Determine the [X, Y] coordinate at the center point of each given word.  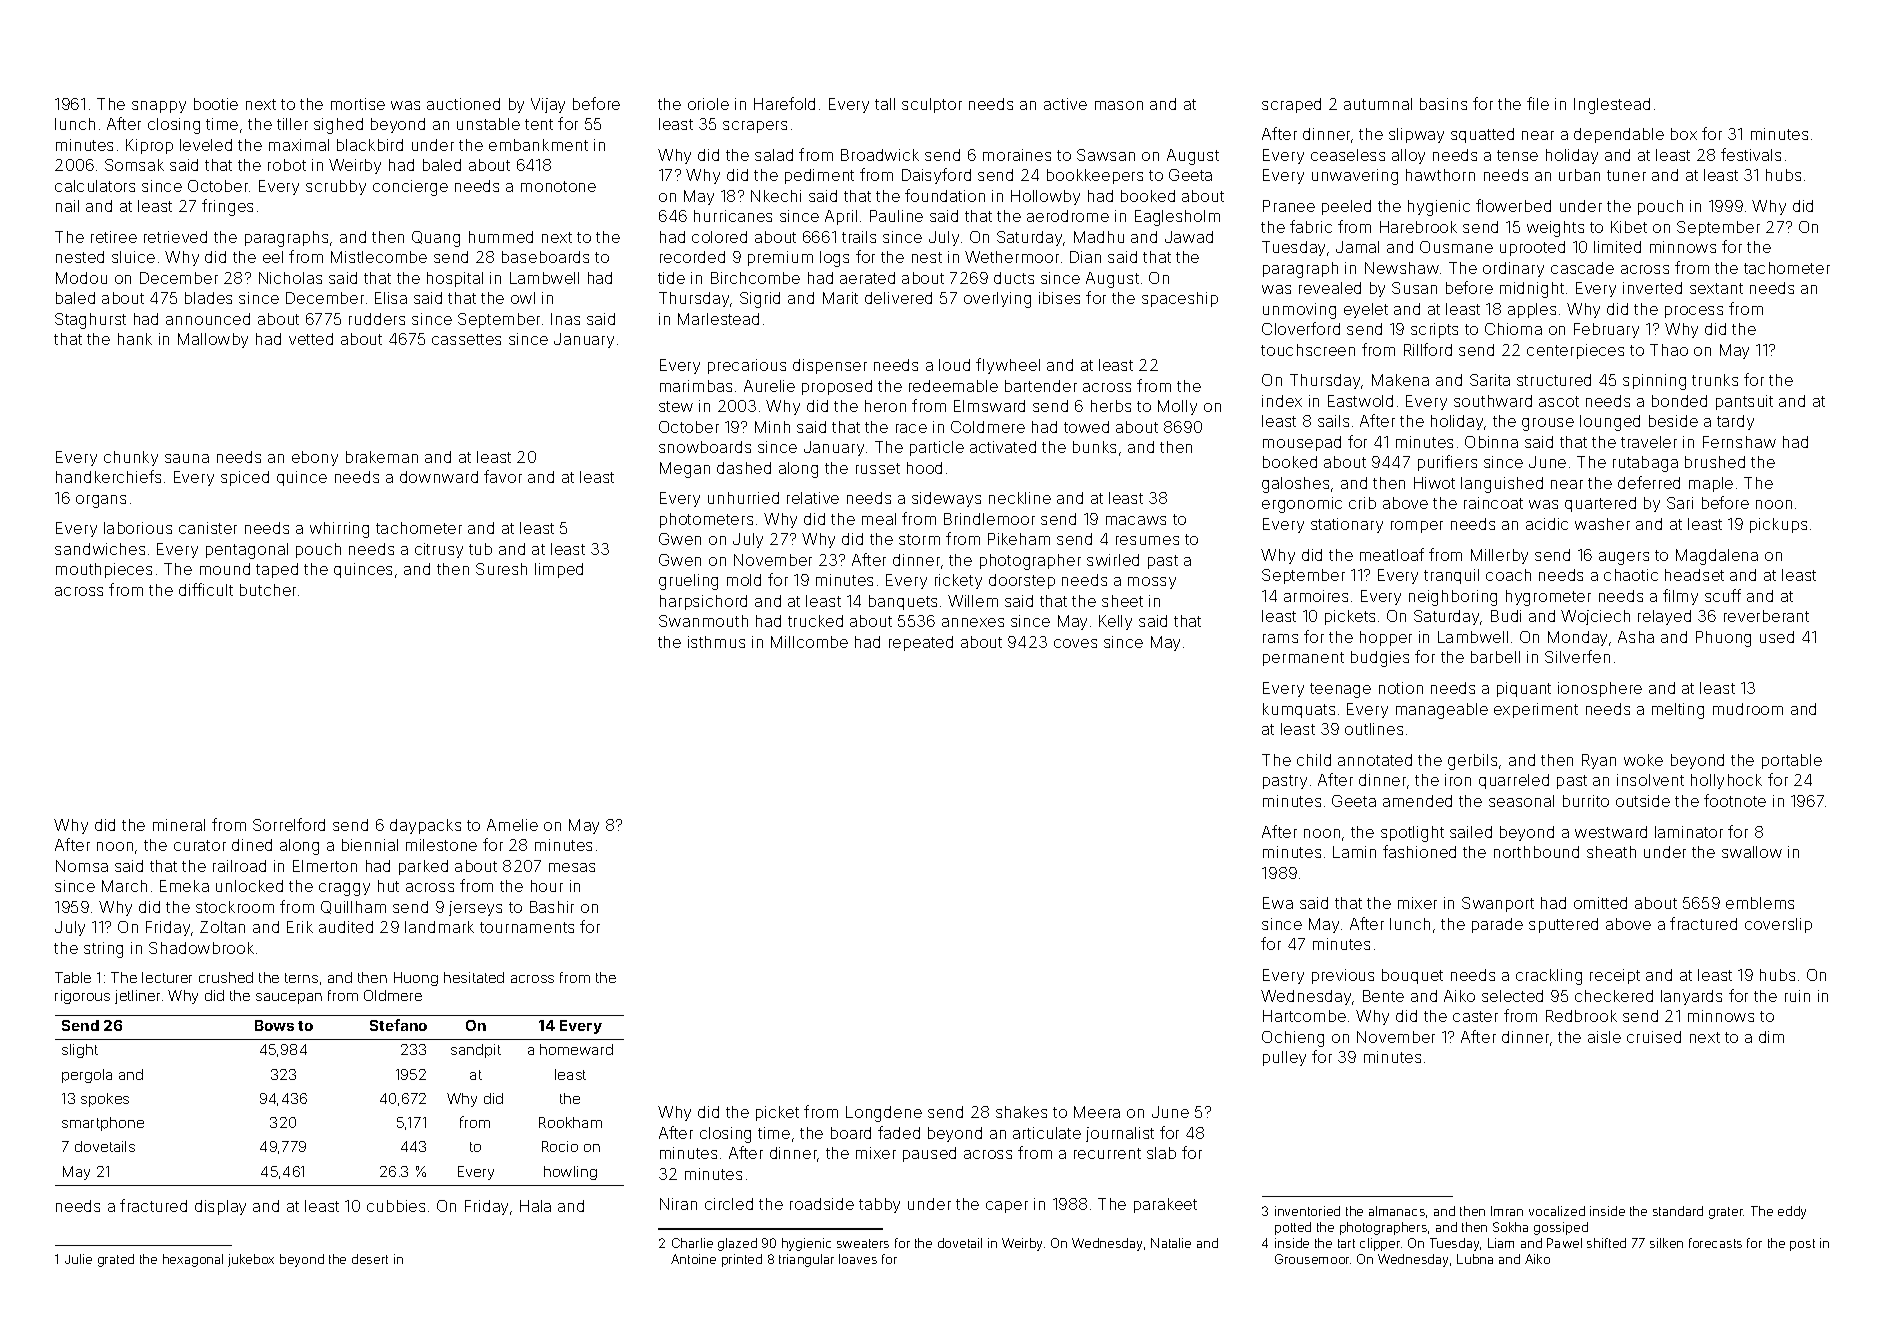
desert [370, 1259]
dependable [1619, 135]
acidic [1547, 524]
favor [503, 476]
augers [1624, 558]
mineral [179, 825]
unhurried [743, 498]
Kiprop [149, 146]
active [1065, 104]
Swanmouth [703, 621]
